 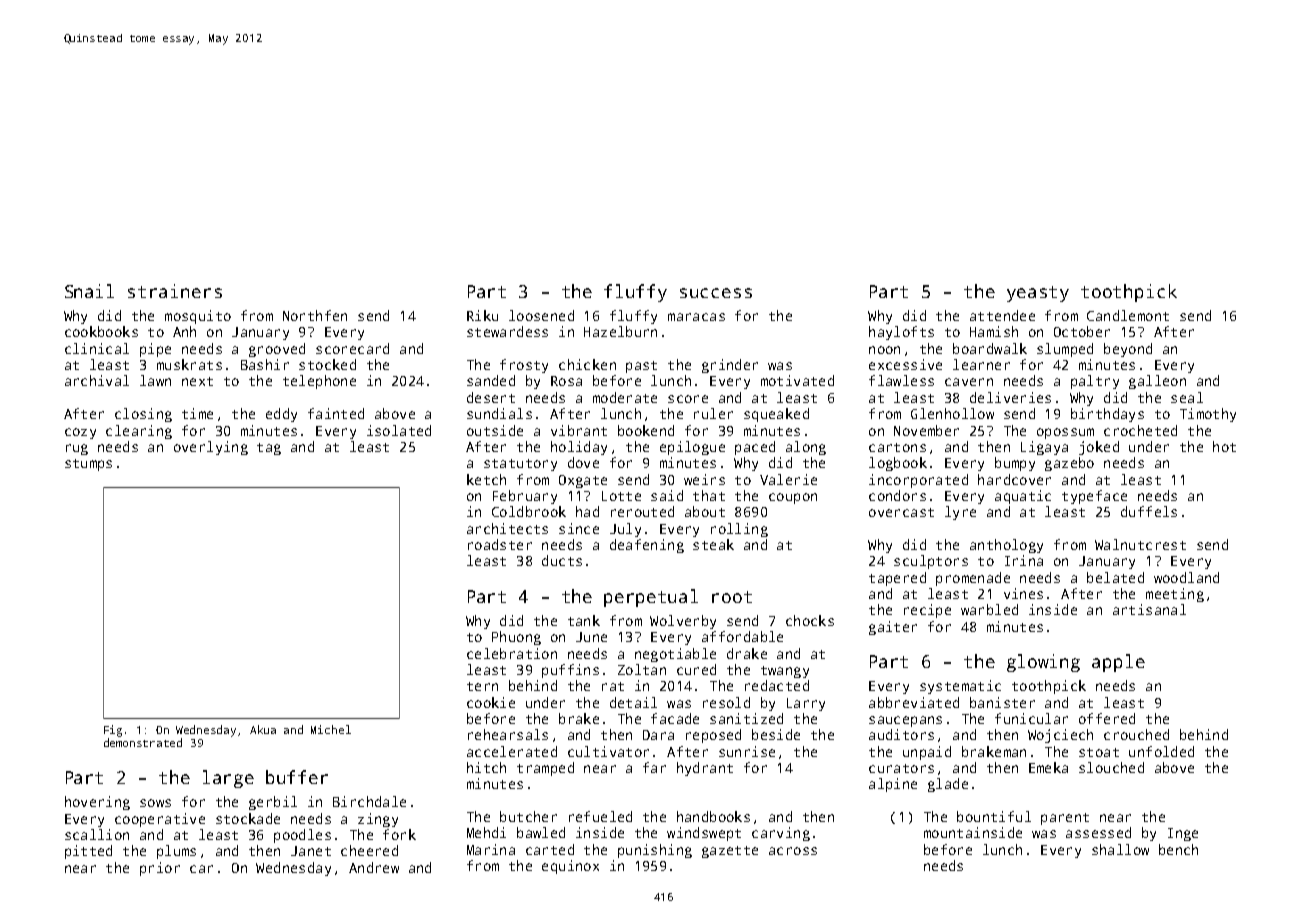 What do you see at coordinates (97, 803) in the screenshot?
I see `hovering` at bounding box center [97, 803].
